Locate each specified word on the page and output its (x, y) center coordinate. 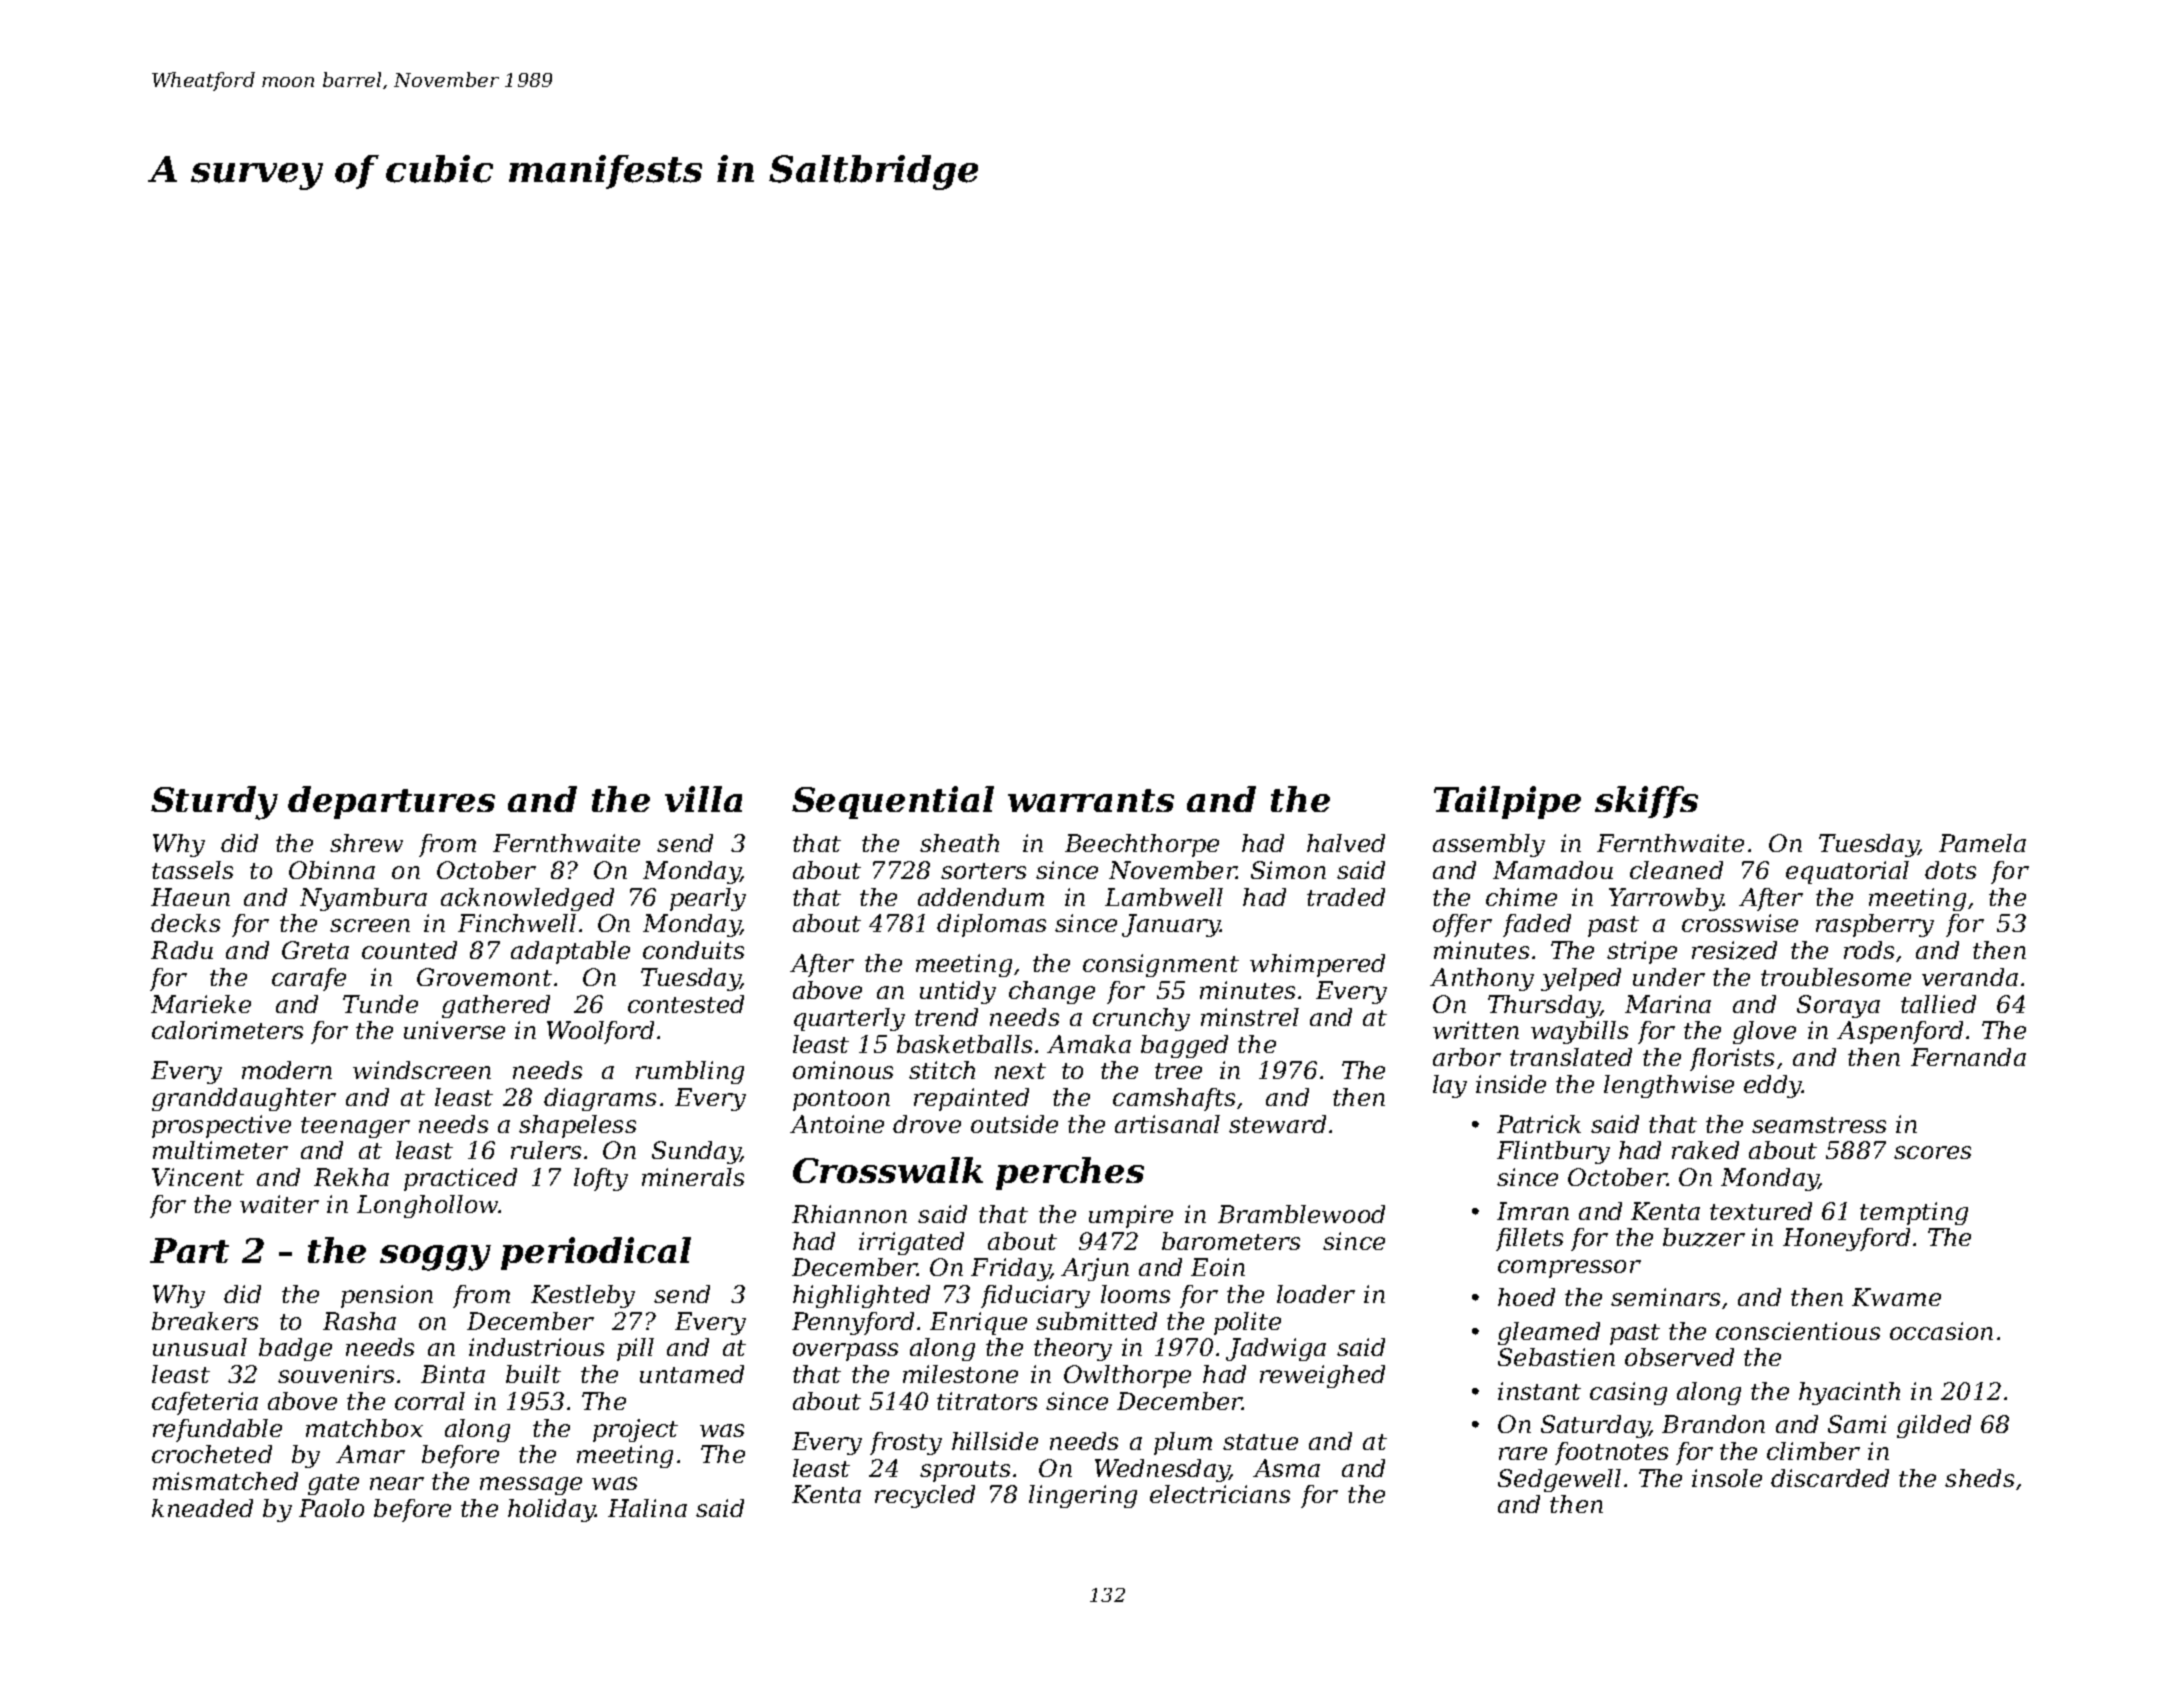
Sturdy (214, 803)
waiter (279, 1204)
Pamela (1982, 843)
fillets (1529, 1239)
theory (1073, 1349)
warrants (1091, 800)
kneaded (202, 1508)
